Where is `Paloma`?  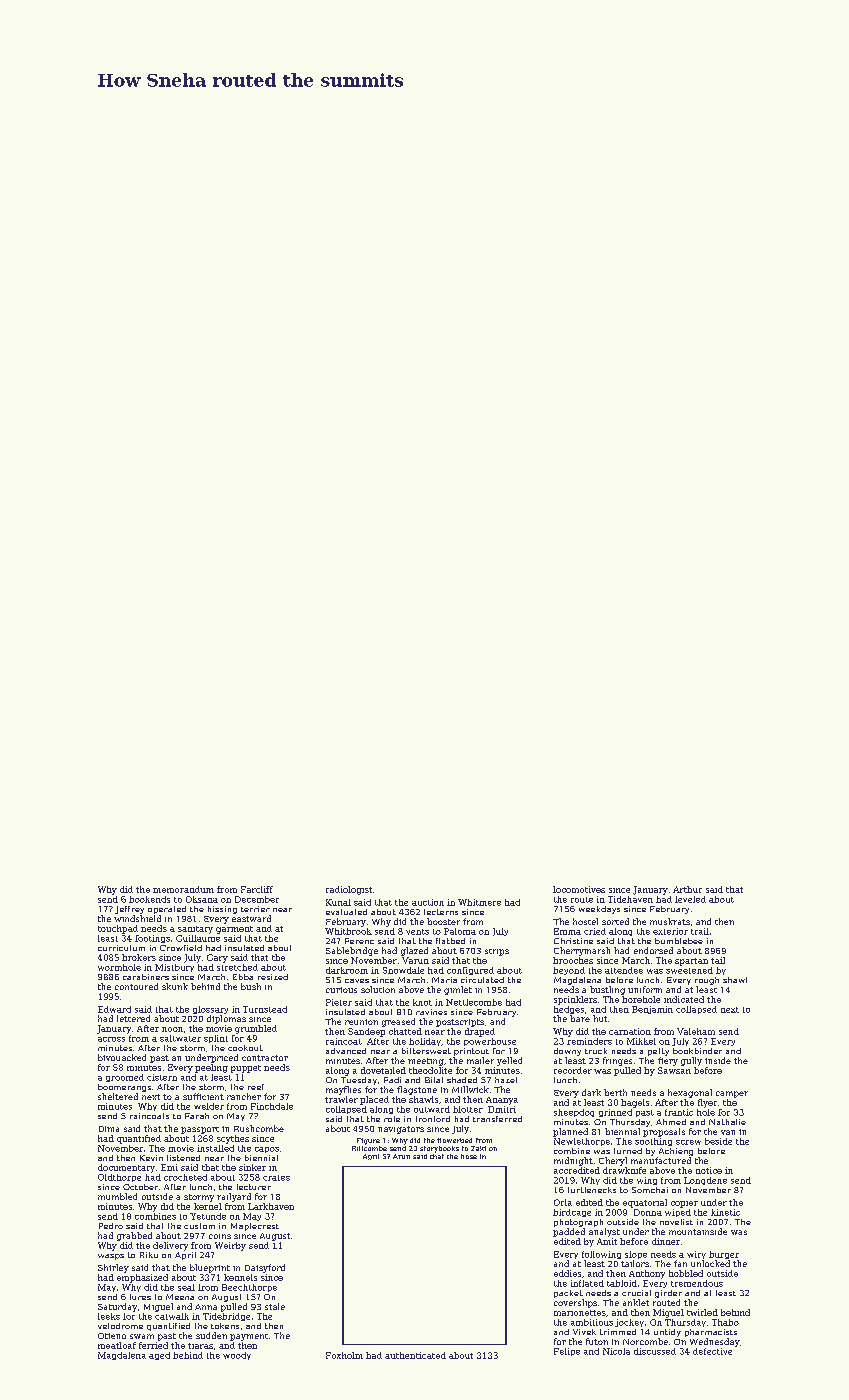 Paloma is located at coordinates (460, 931).
